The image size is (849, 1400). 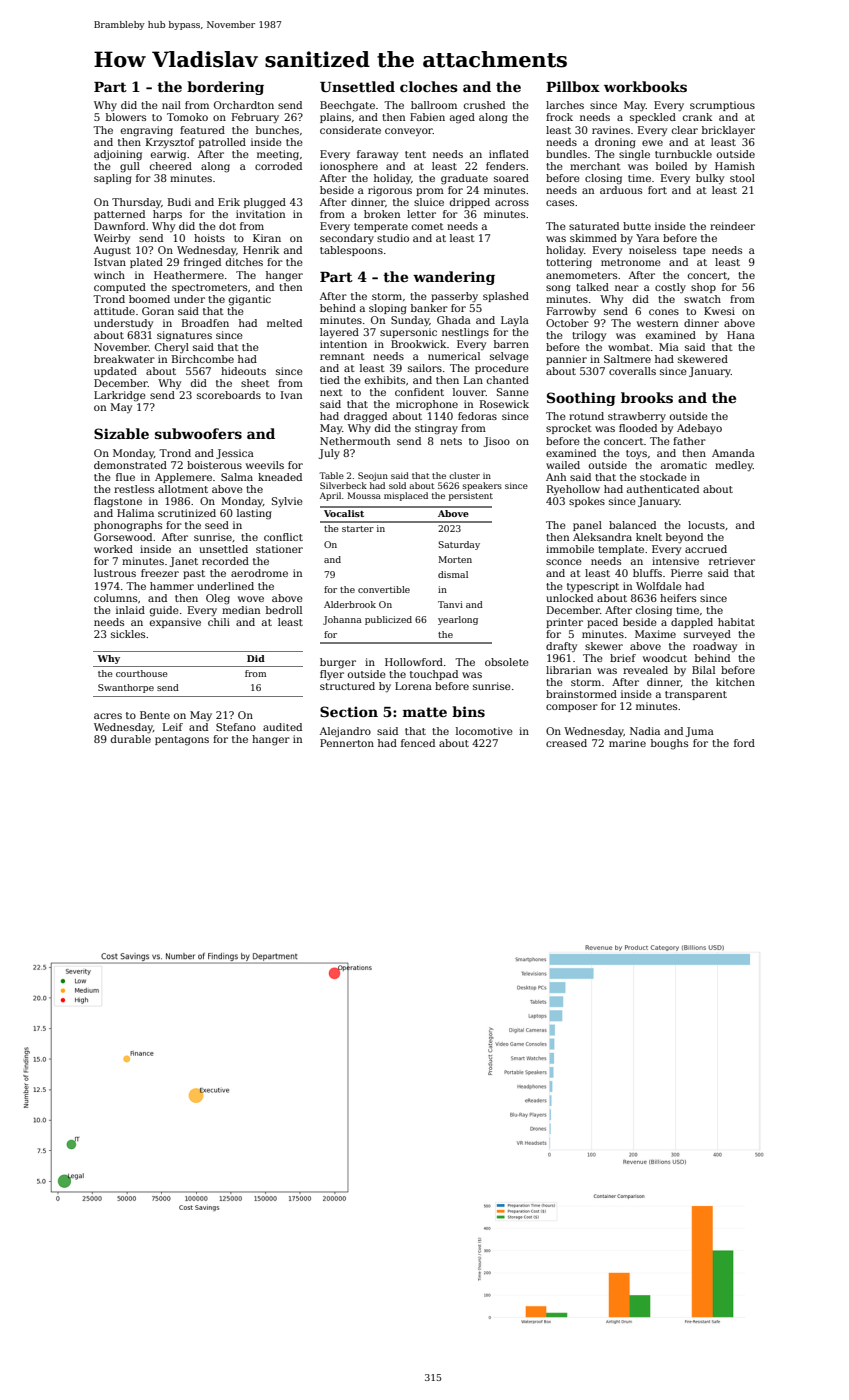 What do you see at coordinates (173, 727) in the screenshot?
I see `Leif` at bounding box center [173, 727].
